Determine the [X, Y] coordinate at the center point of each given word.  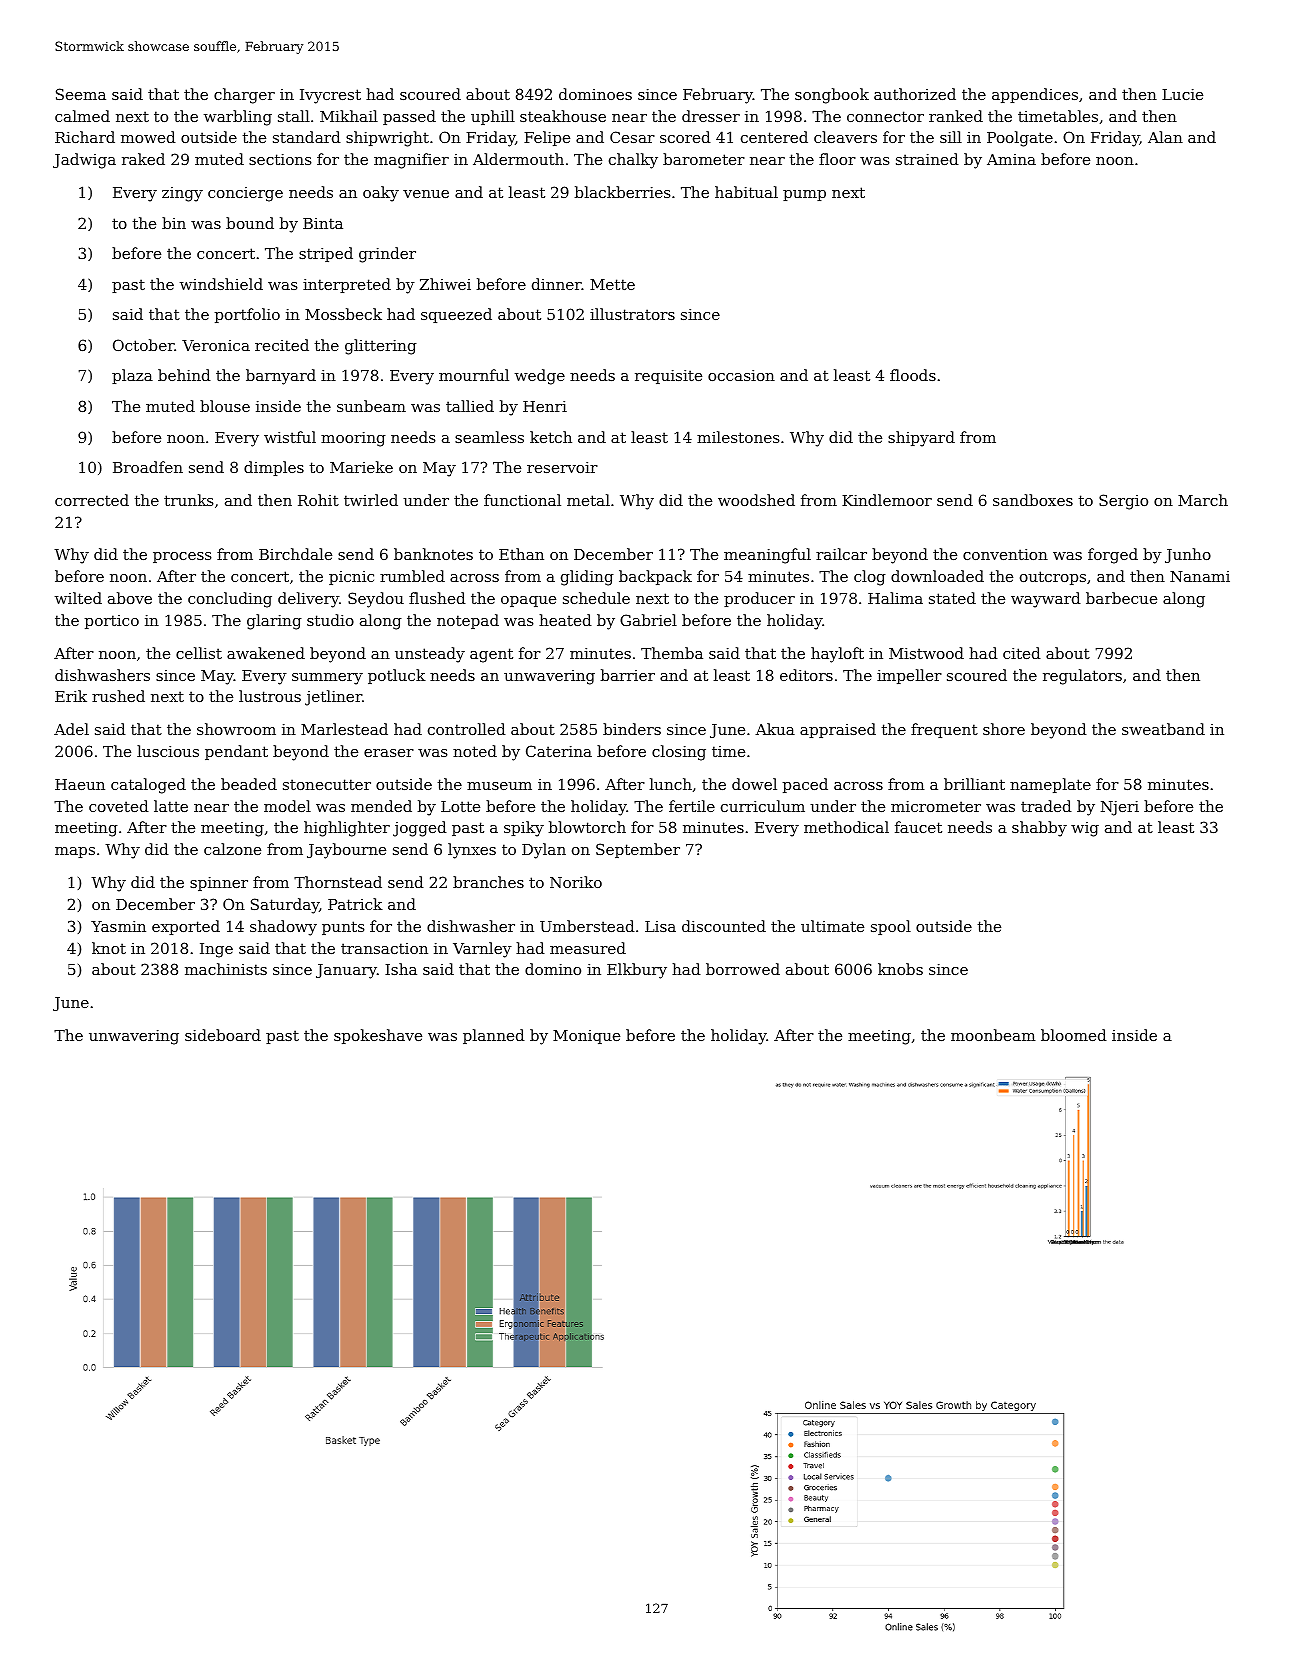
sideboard [223, 1035]
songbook [832, 96]
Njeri [1120, 808]
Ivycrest [330, 96]
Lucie [1182, 94]
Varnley [482, 950]
